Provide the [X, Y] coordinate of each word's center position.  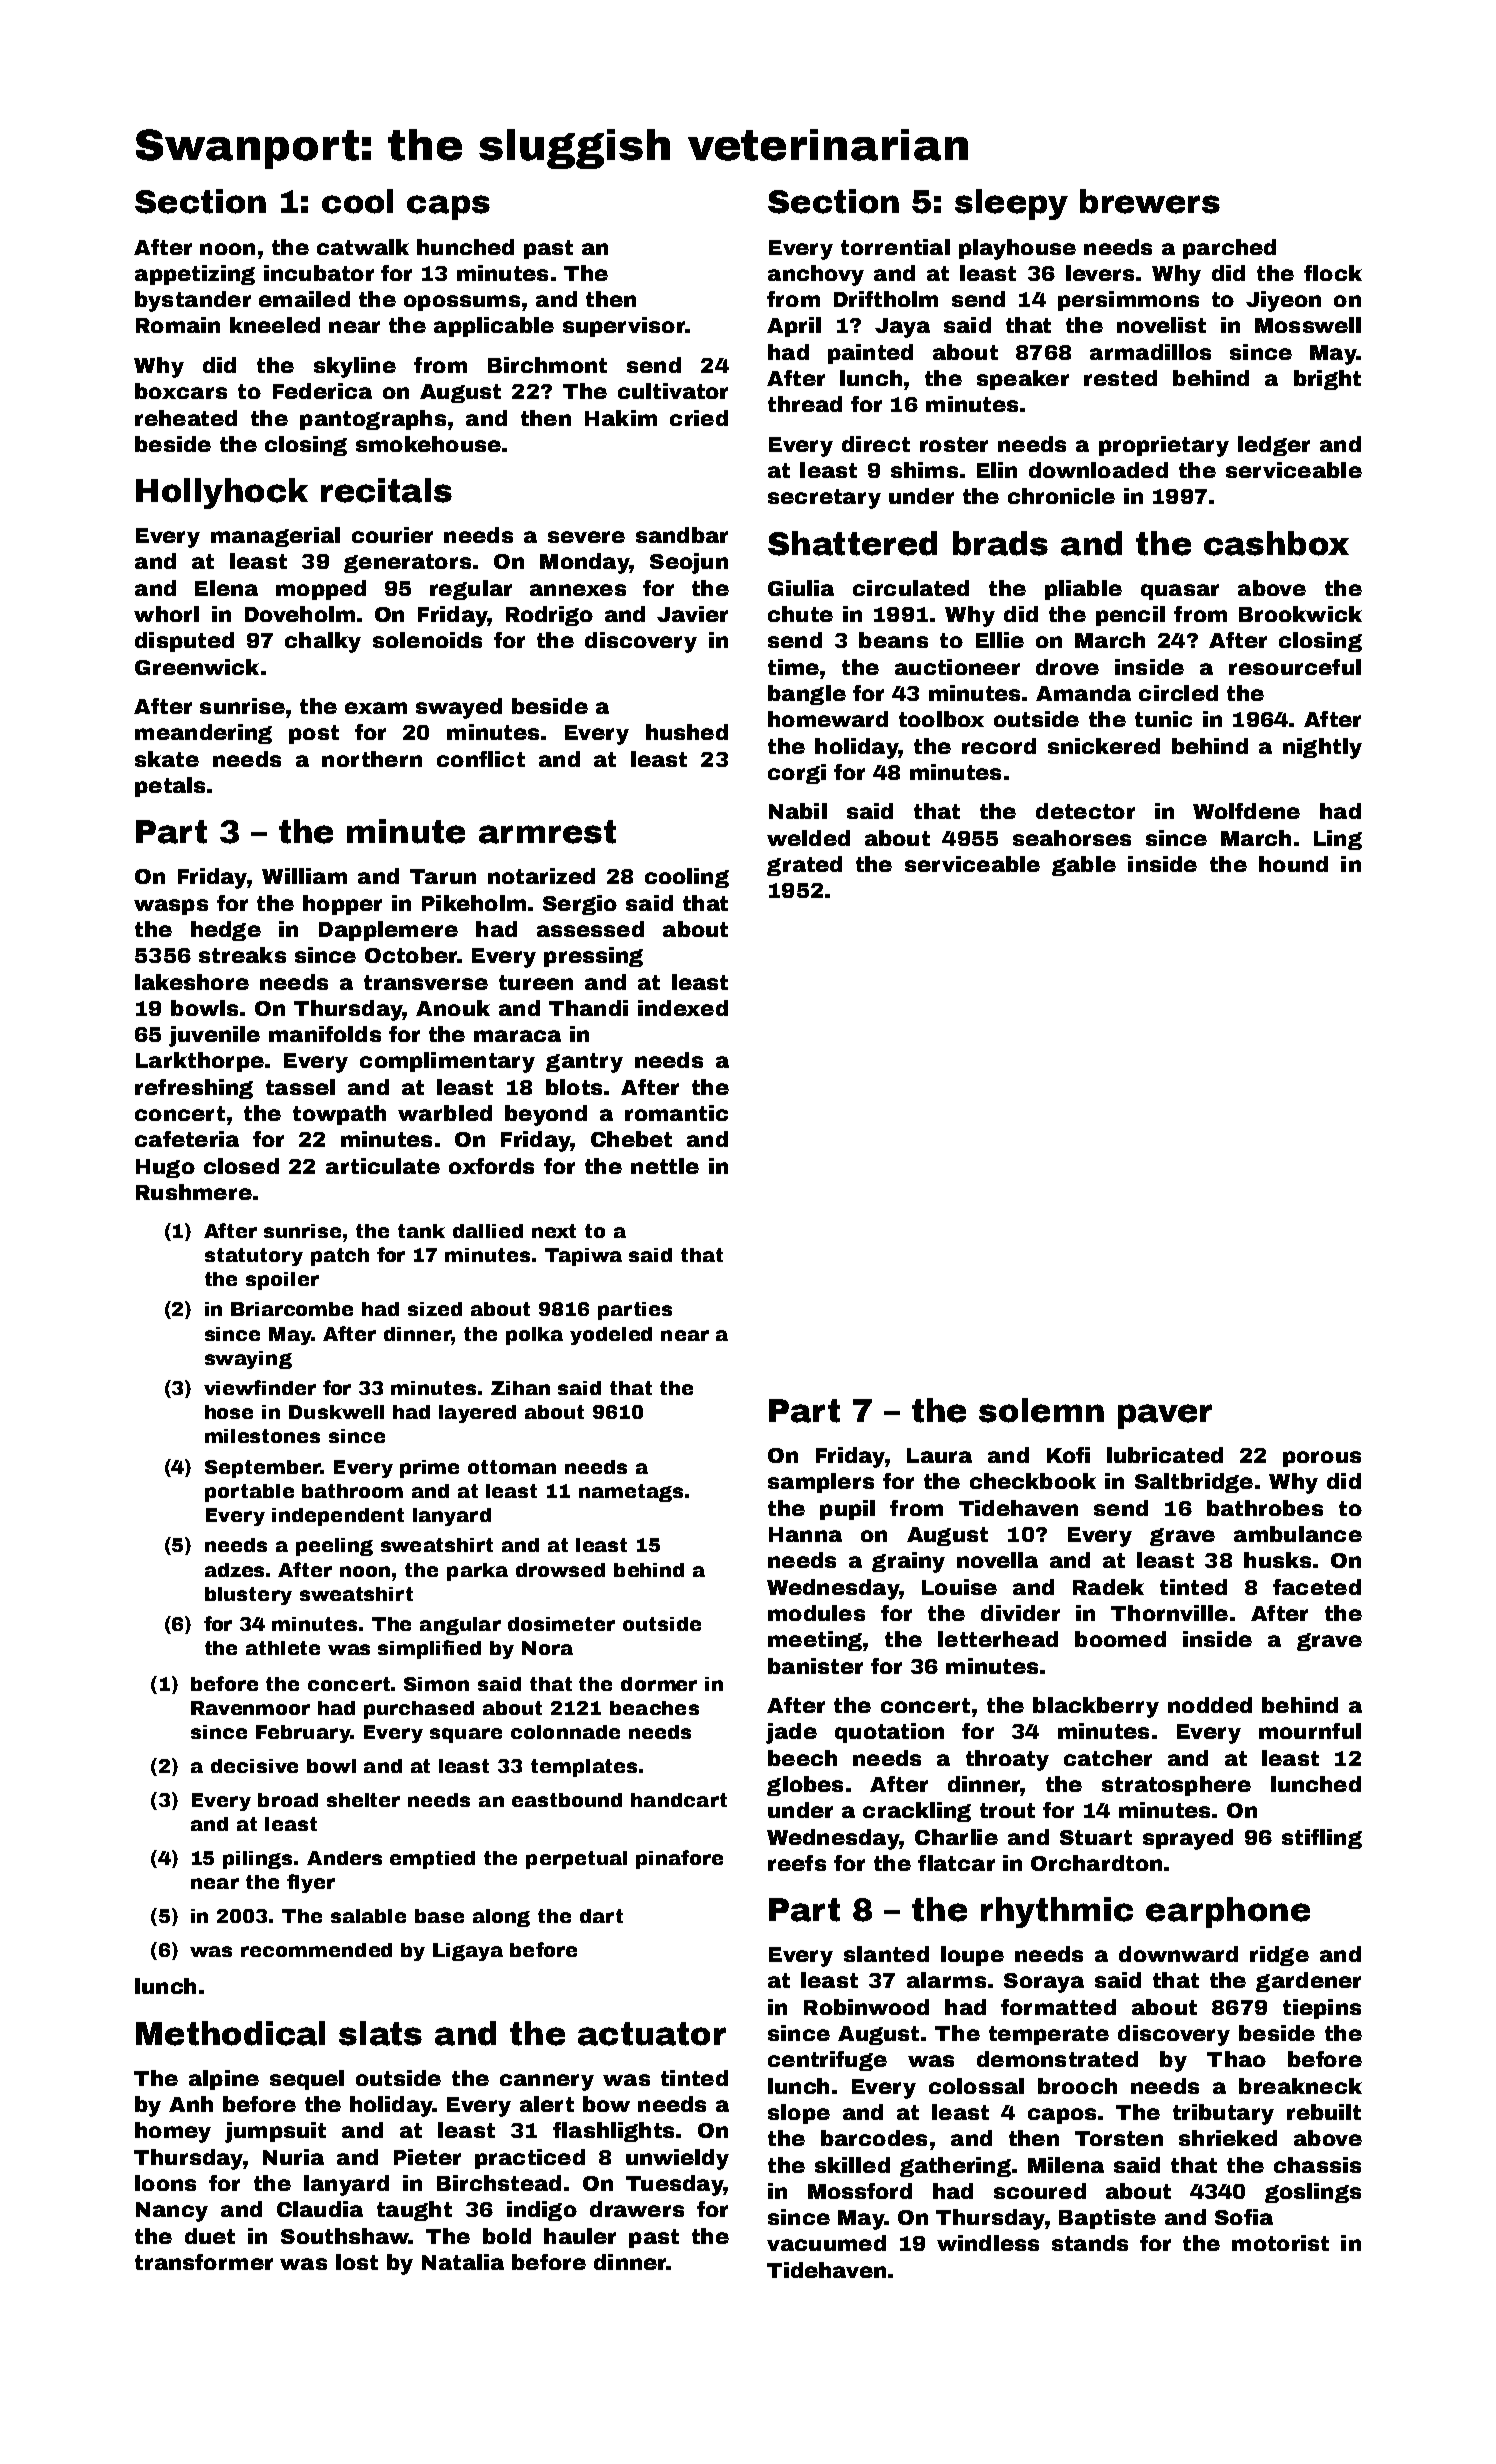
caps [448, 207]
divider [1020, 1613]
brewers [1150, 201]
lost [357, 2262]
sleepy [1011, 204]
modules [816, 1613]
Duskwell [336, 1412]
